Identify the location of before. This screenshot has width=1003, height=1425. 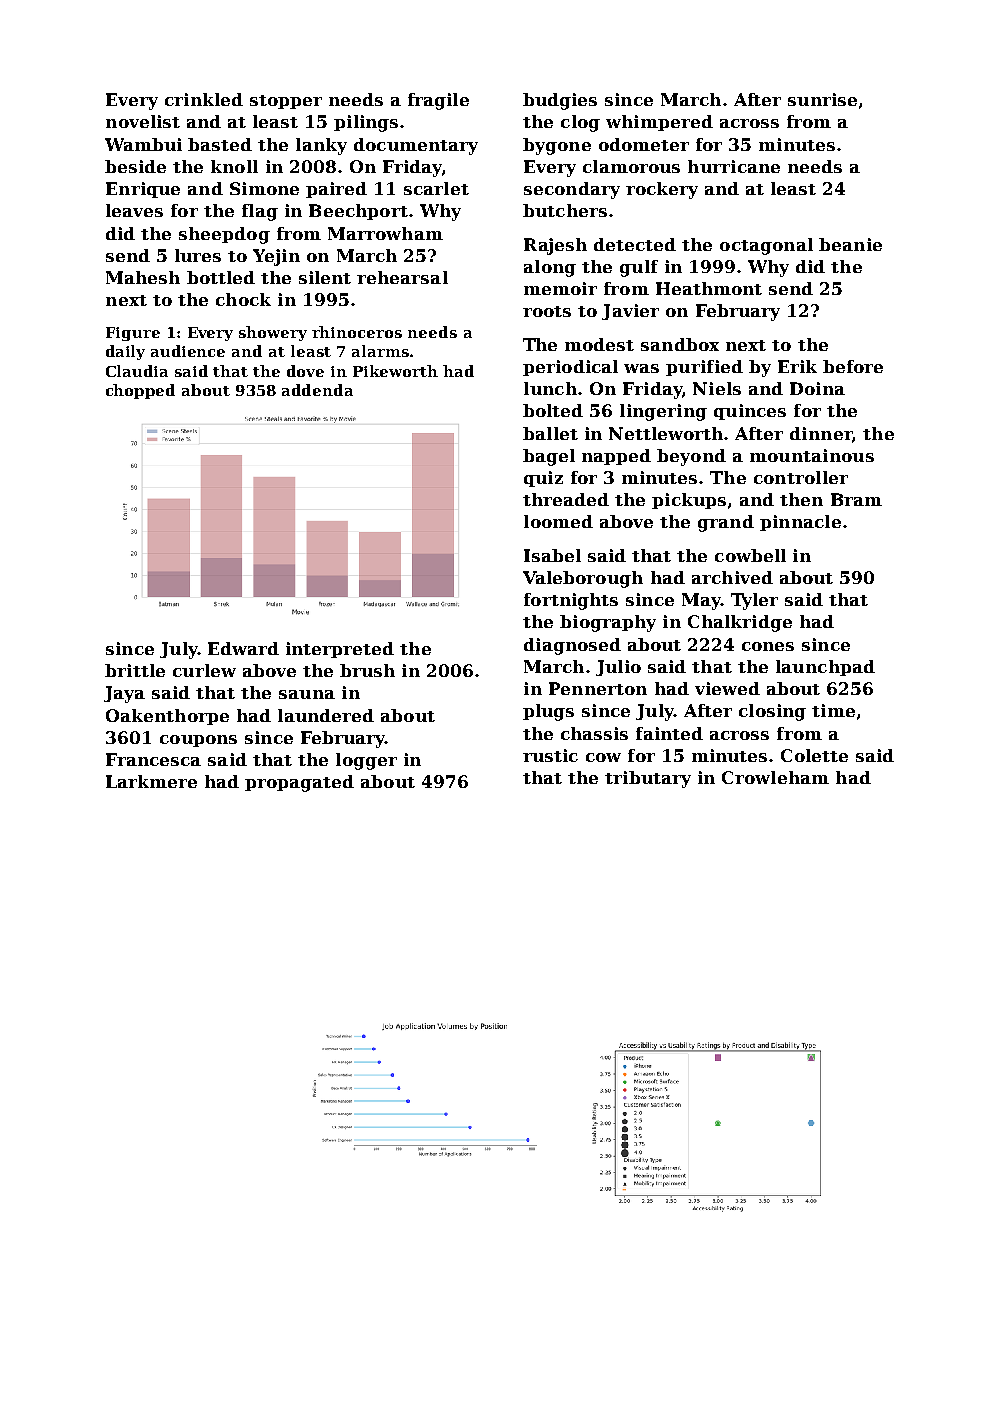
(853, 366).
